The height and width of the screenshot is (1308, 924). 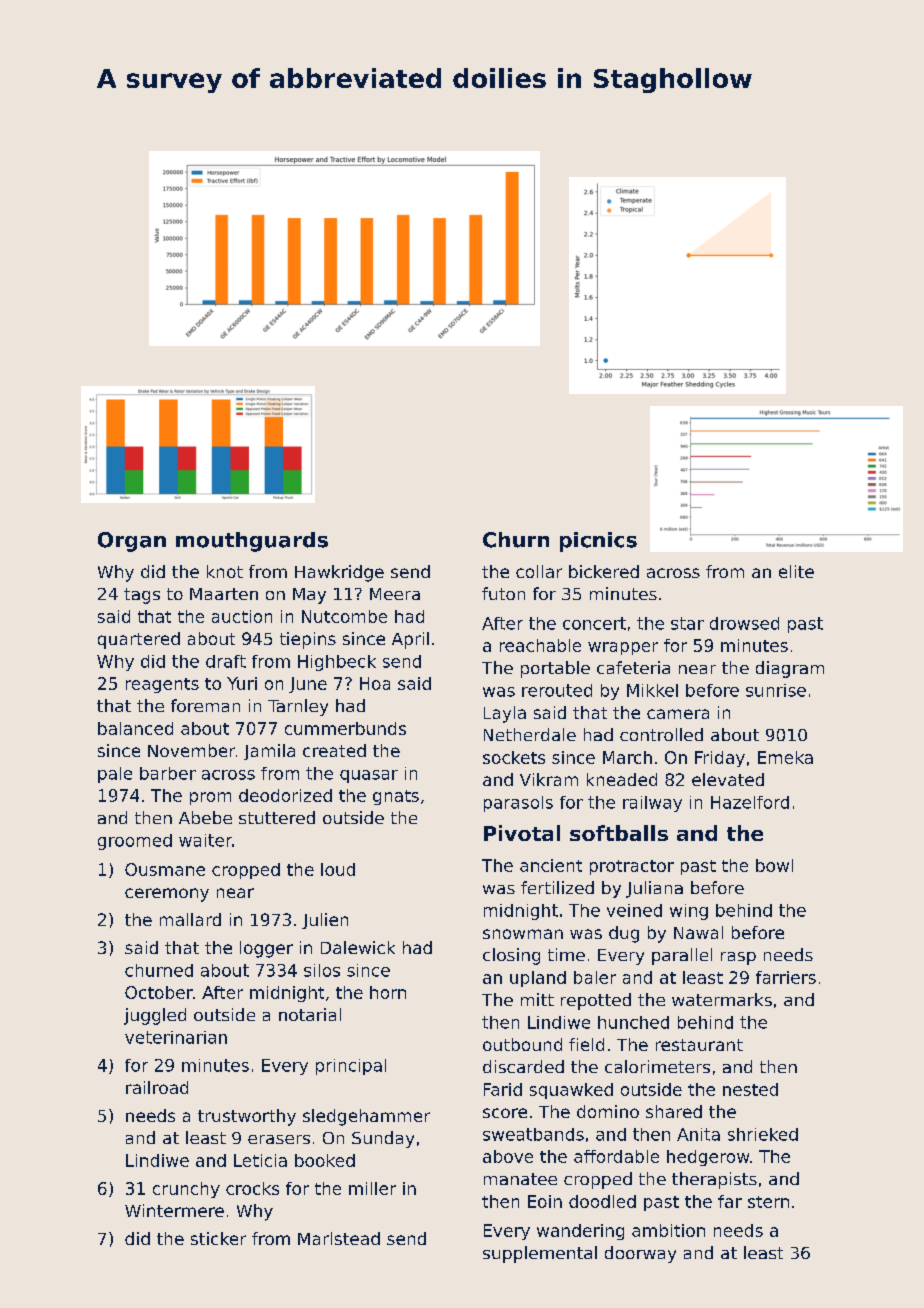 I want to click on crunchy, so click(x=186, y=1190).
